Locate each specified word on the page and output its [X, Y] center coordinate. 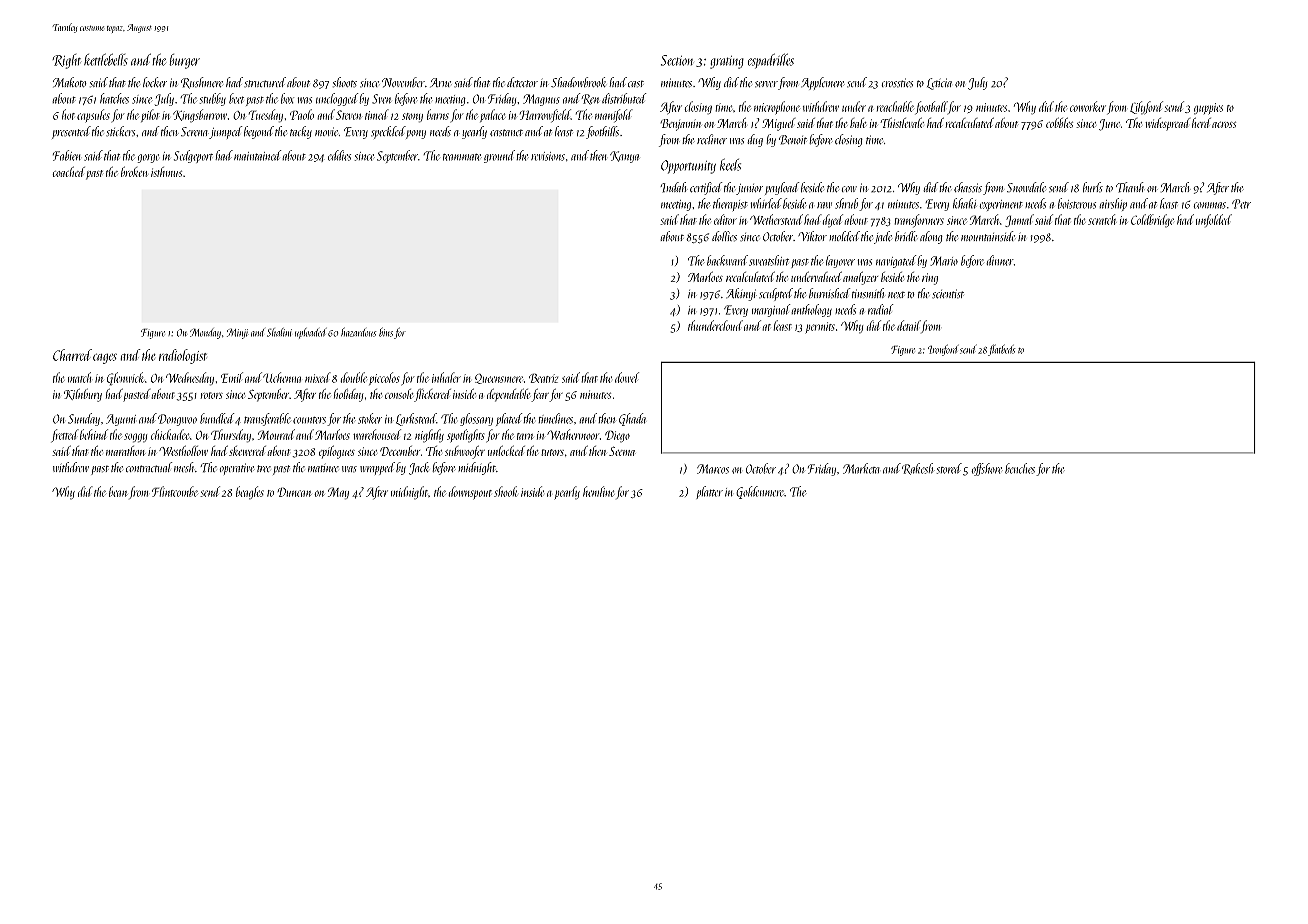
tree [264, 468]
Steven [349, 115]
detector [522, 82]
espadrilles [771, 61]
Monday [205, 333]
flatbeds [1002, 350]
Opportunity [688, 167]
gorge [148, 158]
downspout [470, 493]
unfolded [1214, 220]
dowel [627, 377]
